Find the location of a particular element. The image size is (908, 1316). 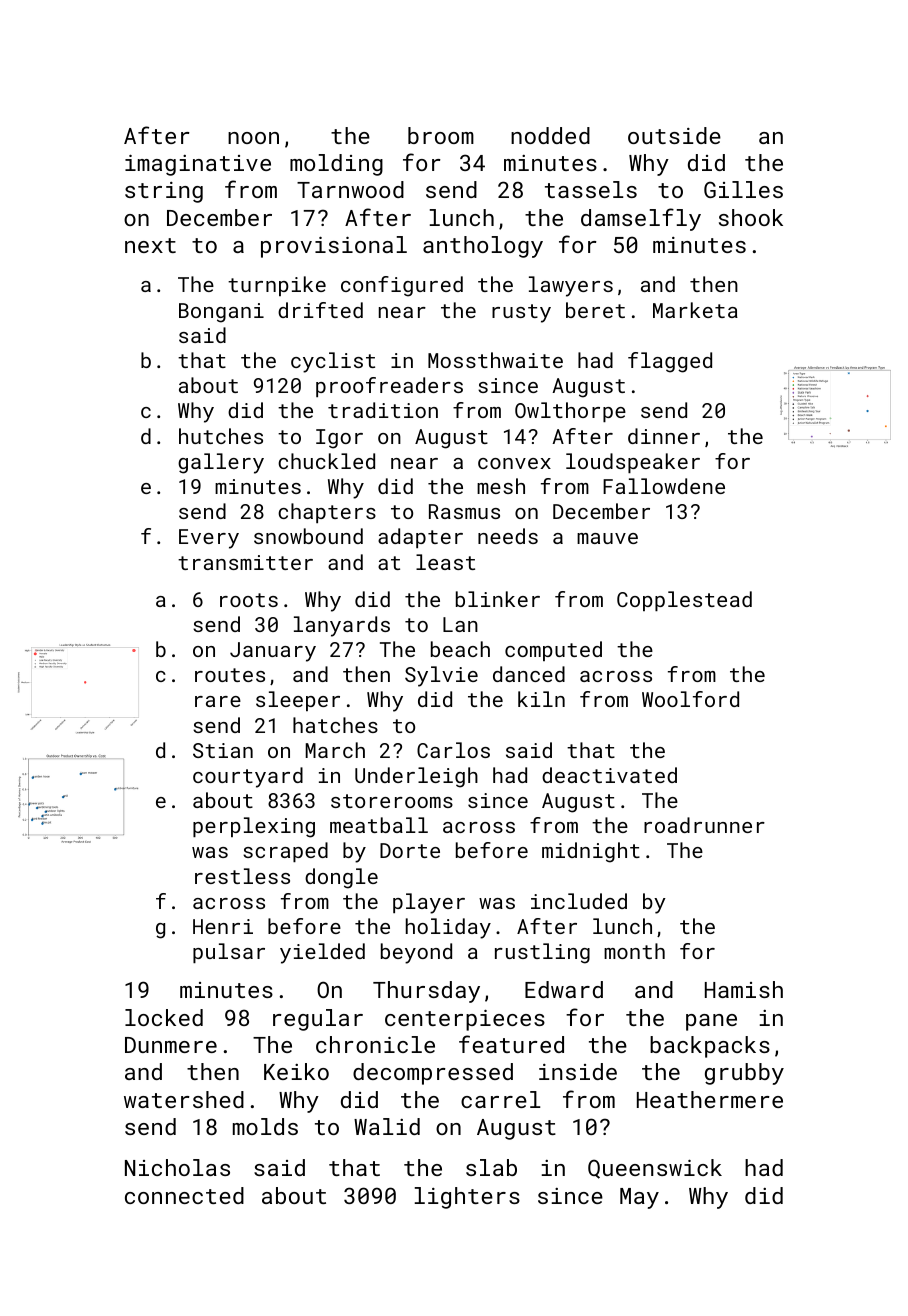

shook is located at coordinates (751, 217).
